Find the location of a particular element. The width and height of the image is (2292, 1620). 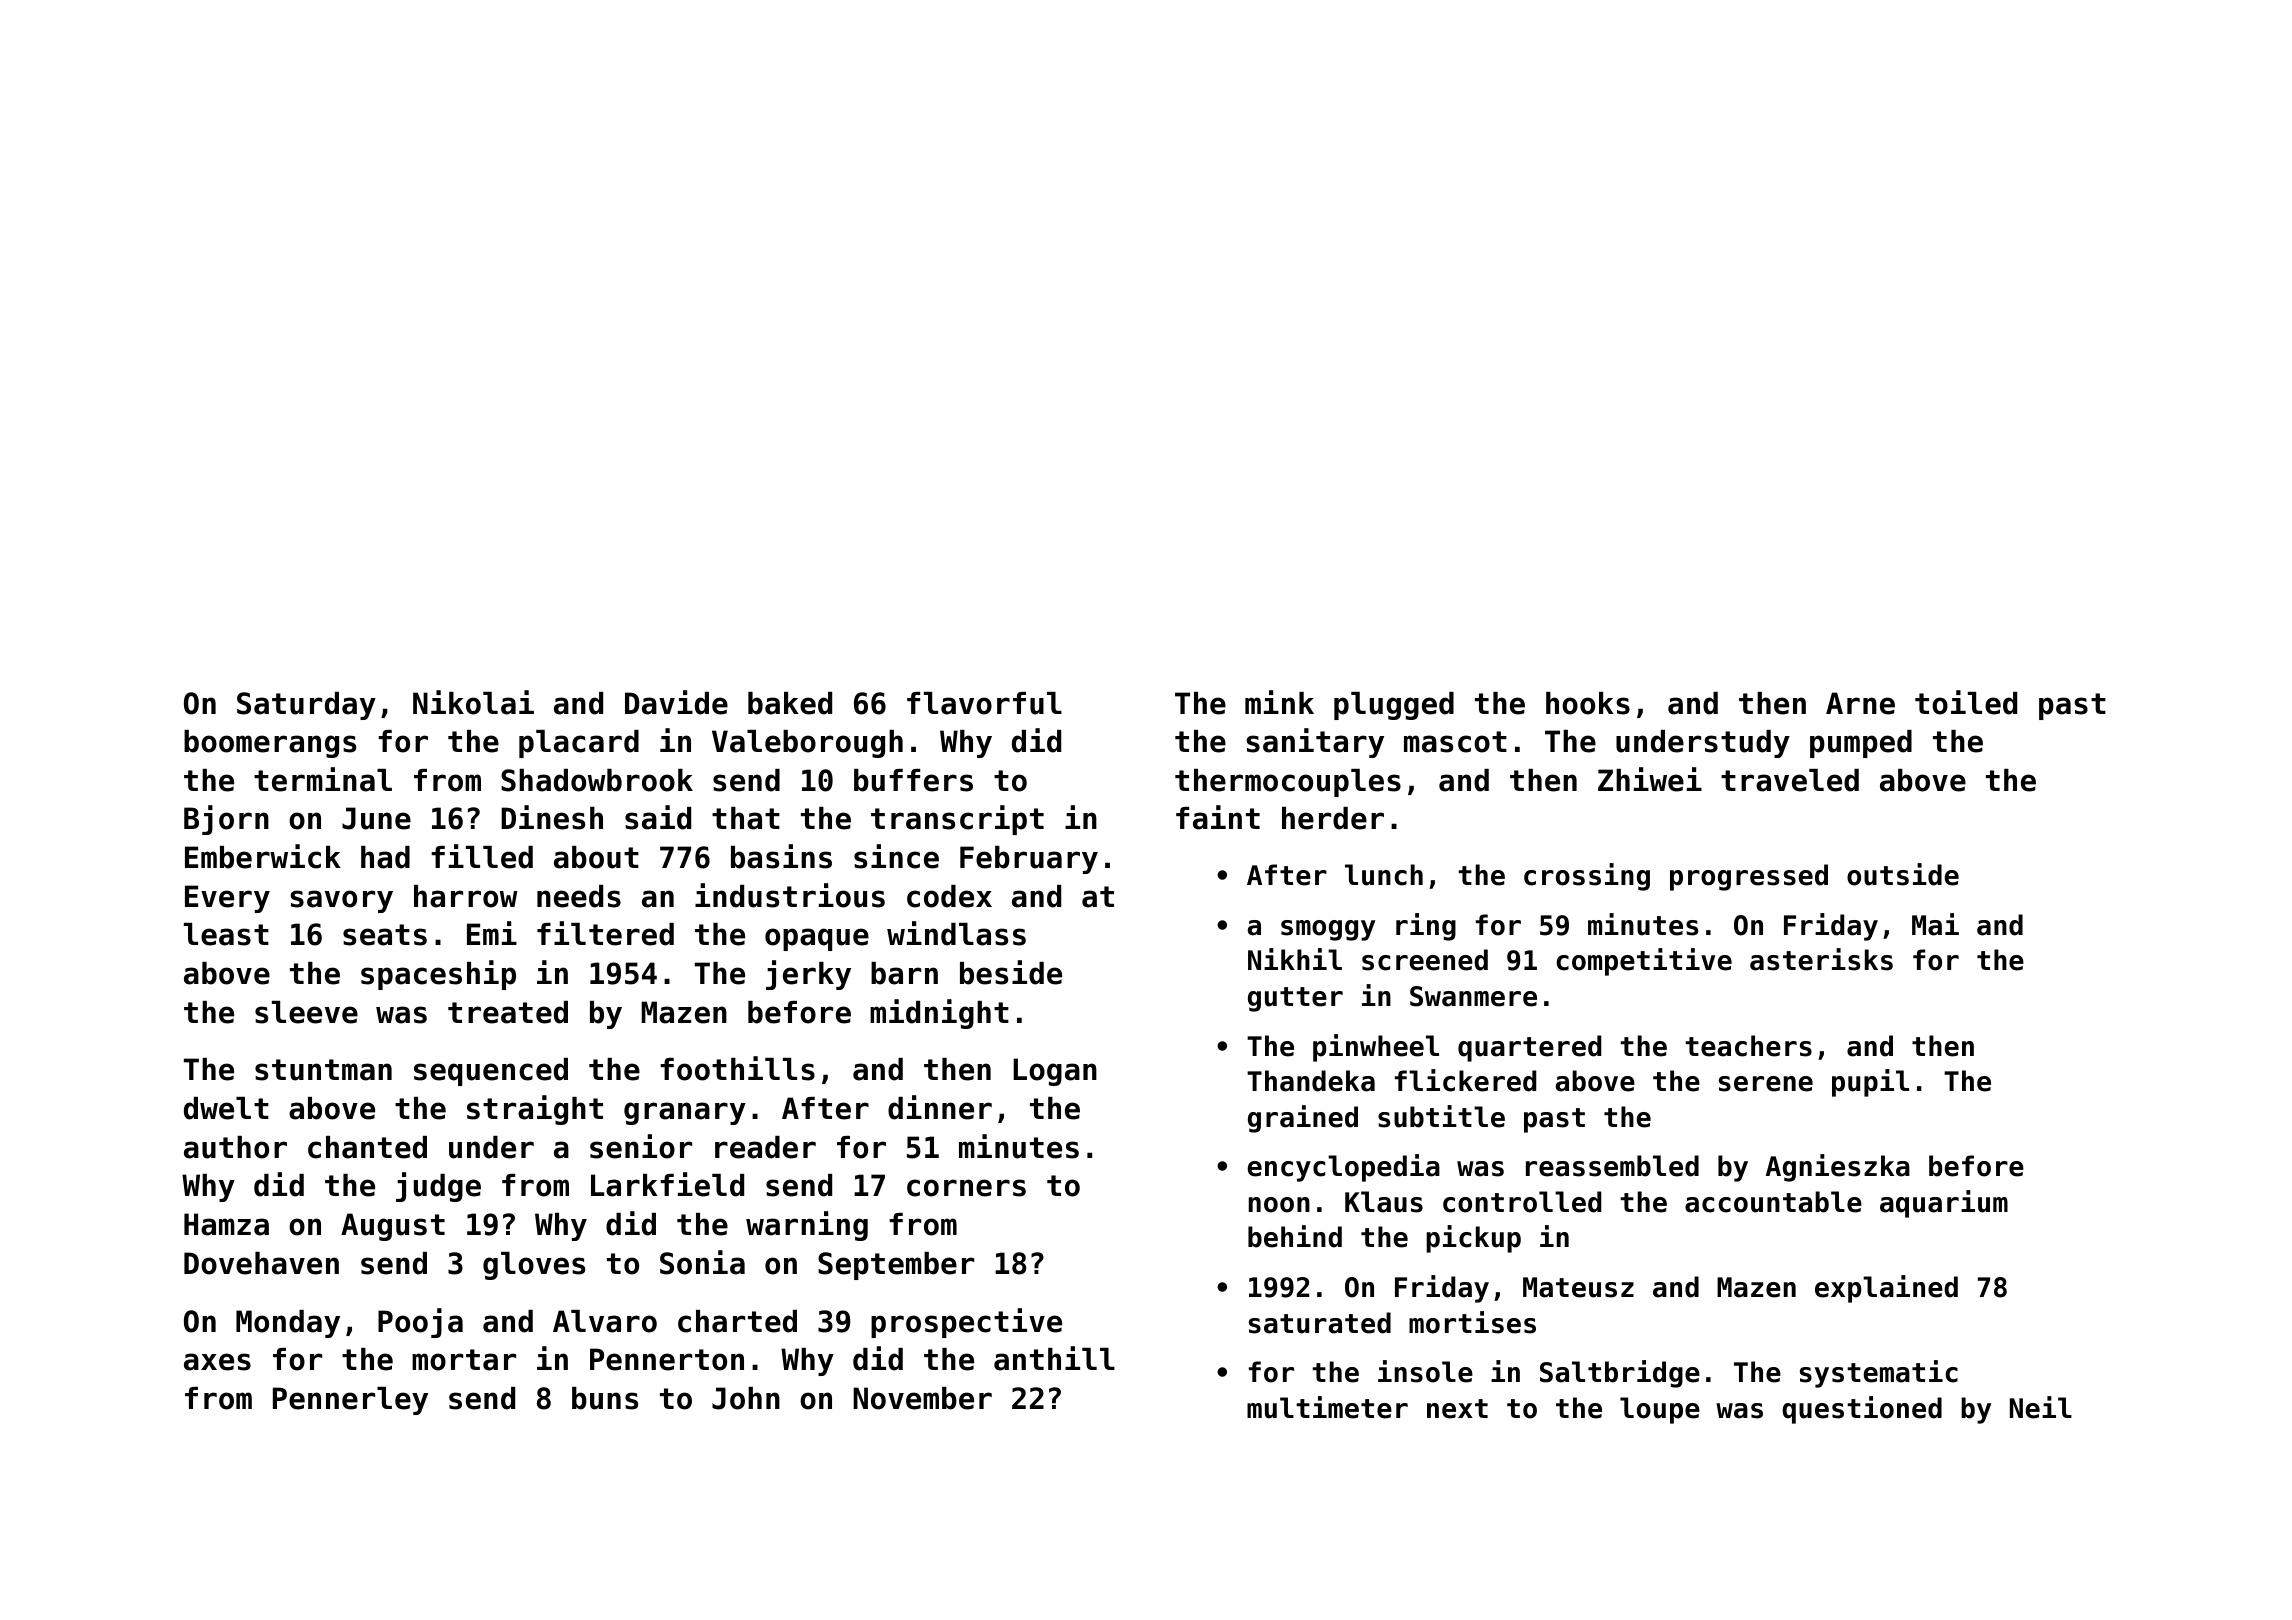

encyclopedia is located at coordinates (1343, 1168).
